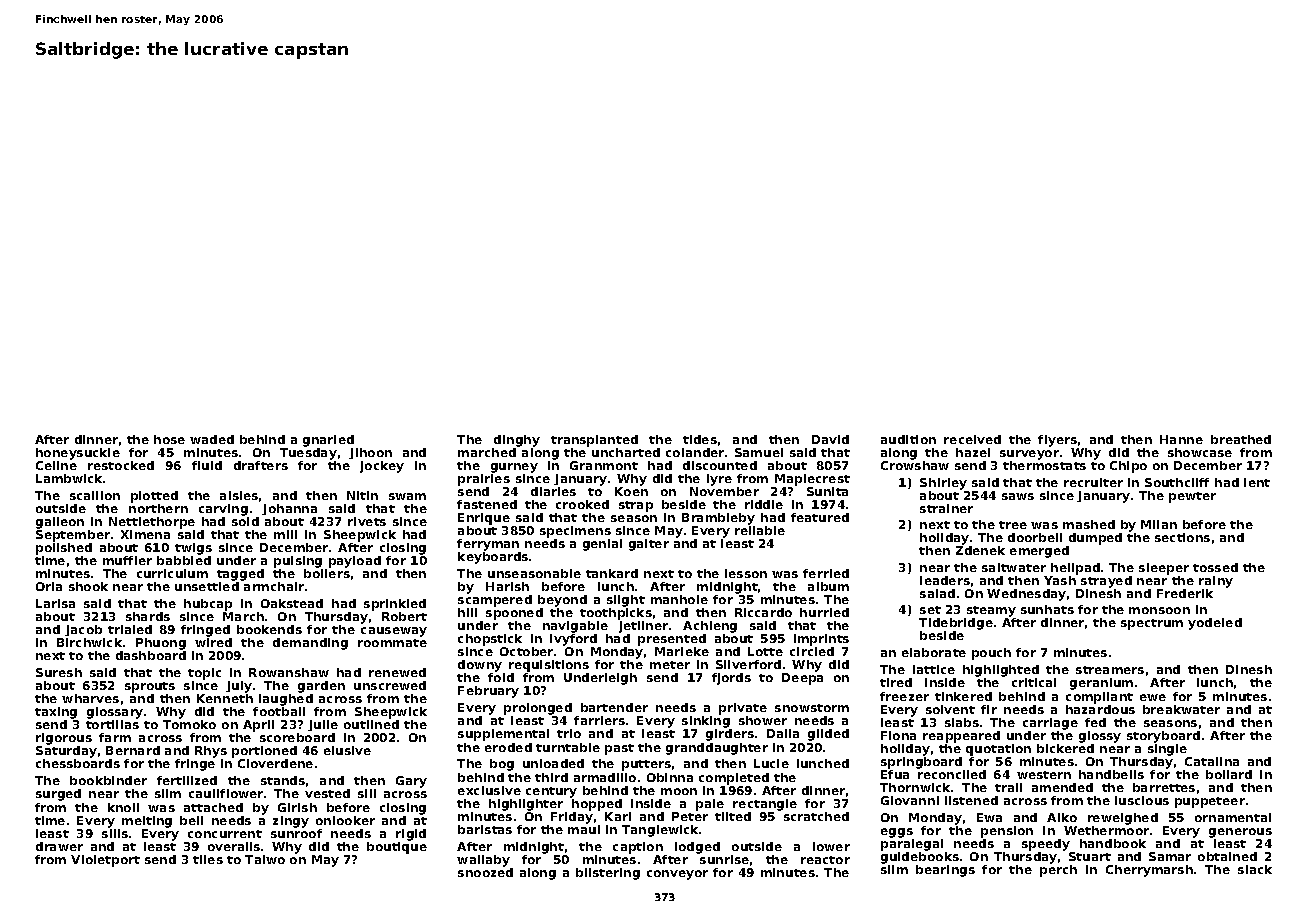  What do you see at coordinates (677, 875) in the screenshot?
I see `conveyor` at bounding box center [677, 875].
